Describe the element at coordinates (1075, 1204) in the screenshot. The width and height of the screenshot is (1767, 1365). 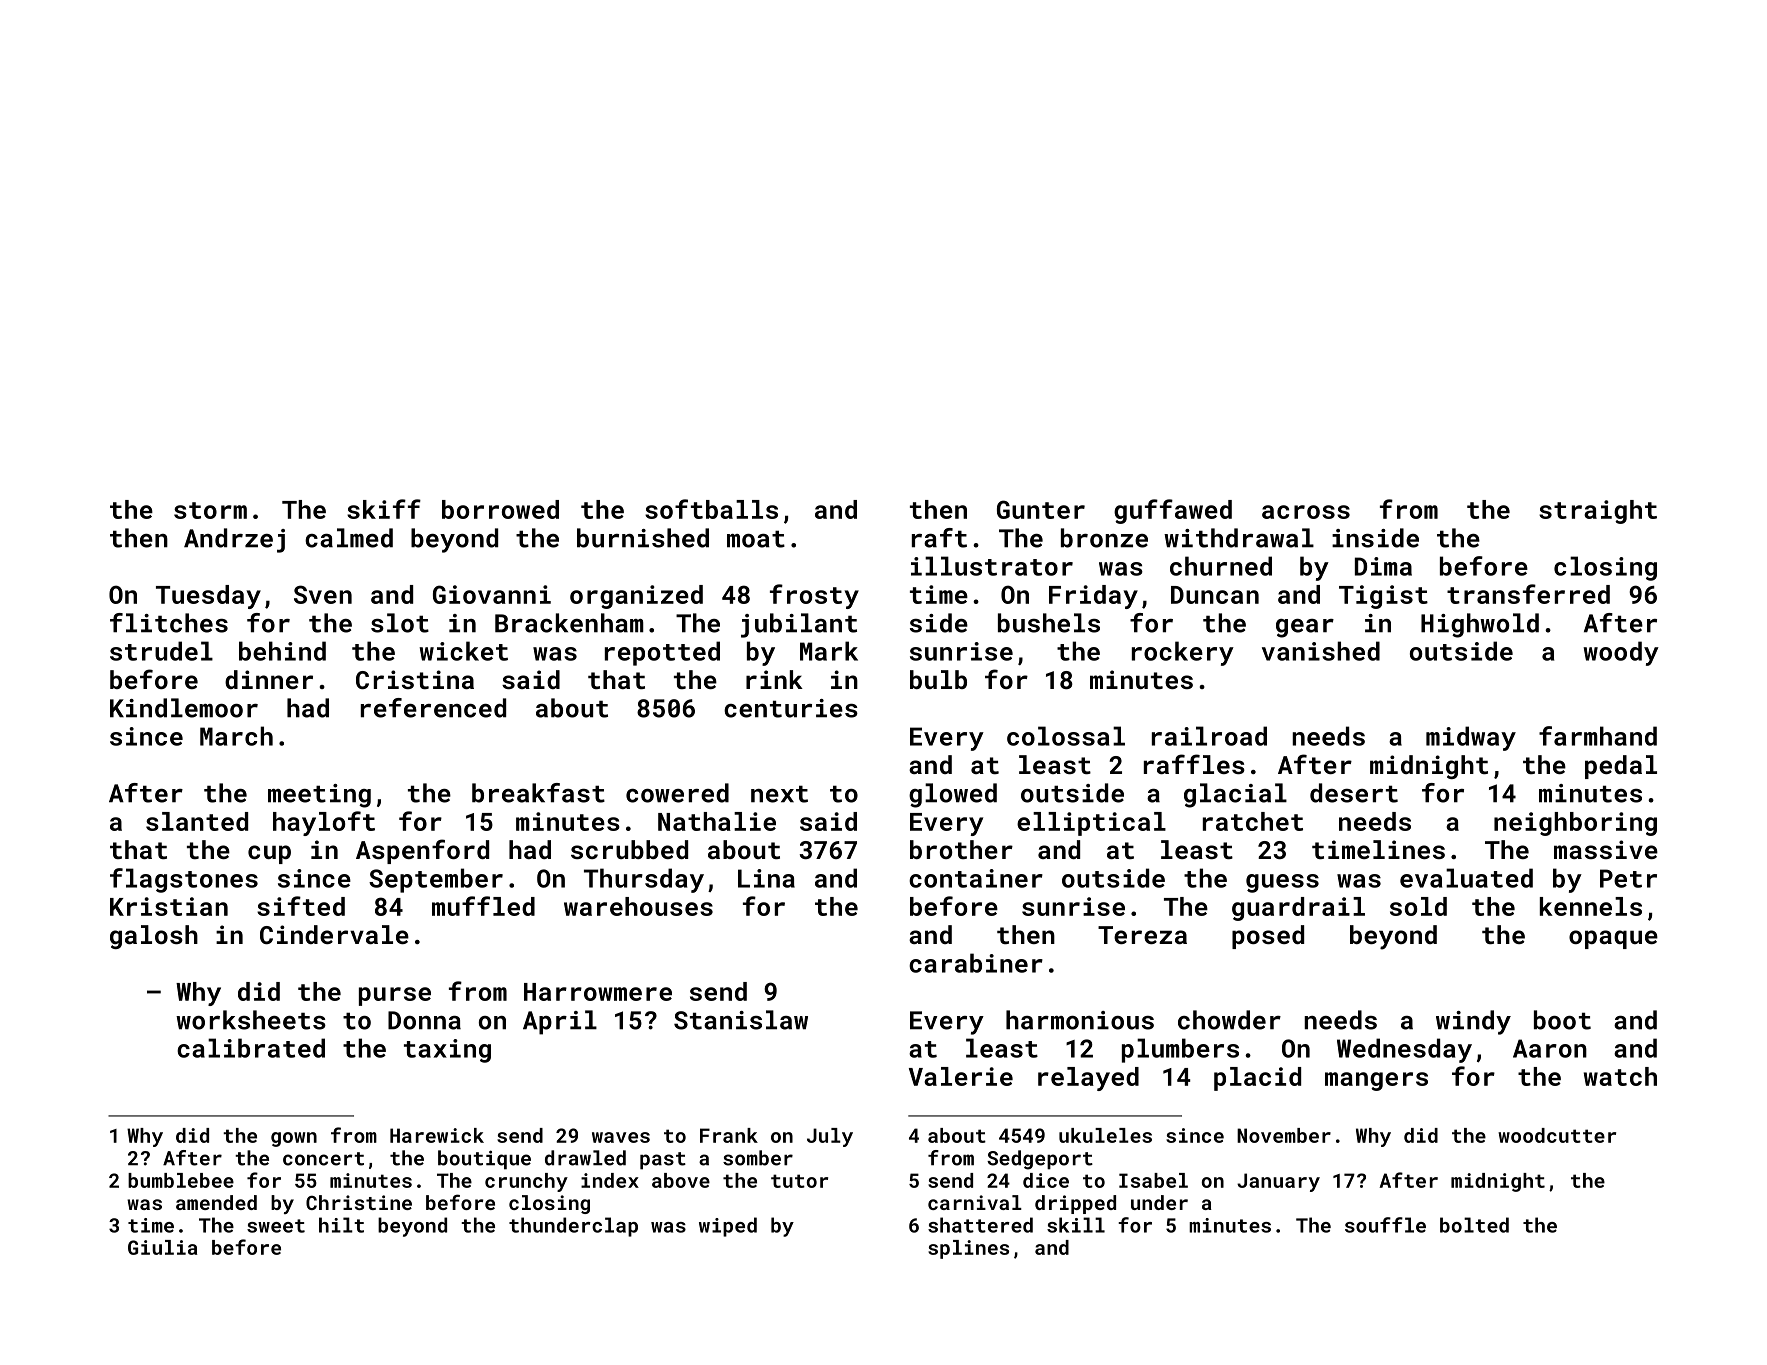
I see `dripped` at that location.
